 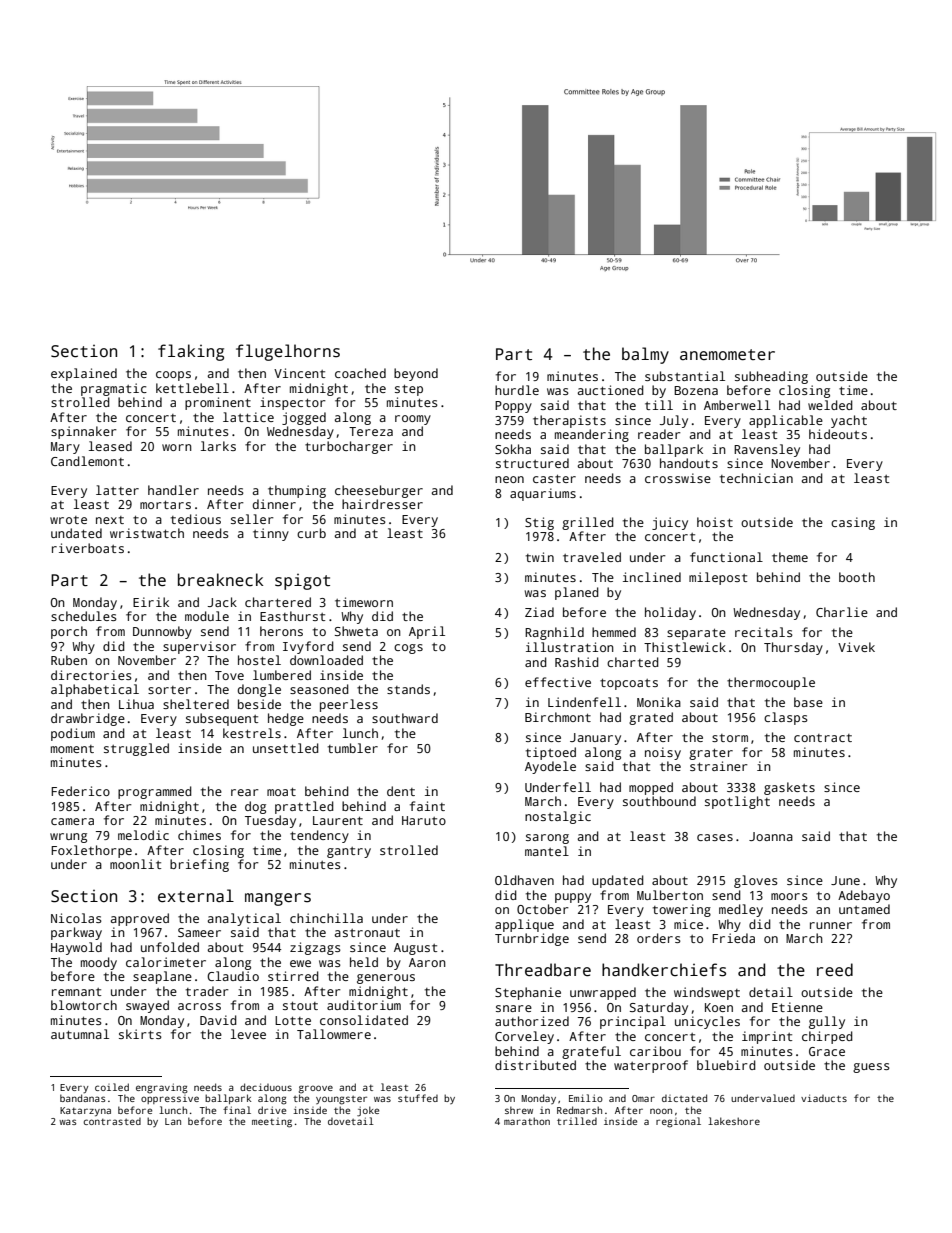 What do you see at coordinates (416, 374) in the document?
I see `beyond` at bounding box center [416, 374].
